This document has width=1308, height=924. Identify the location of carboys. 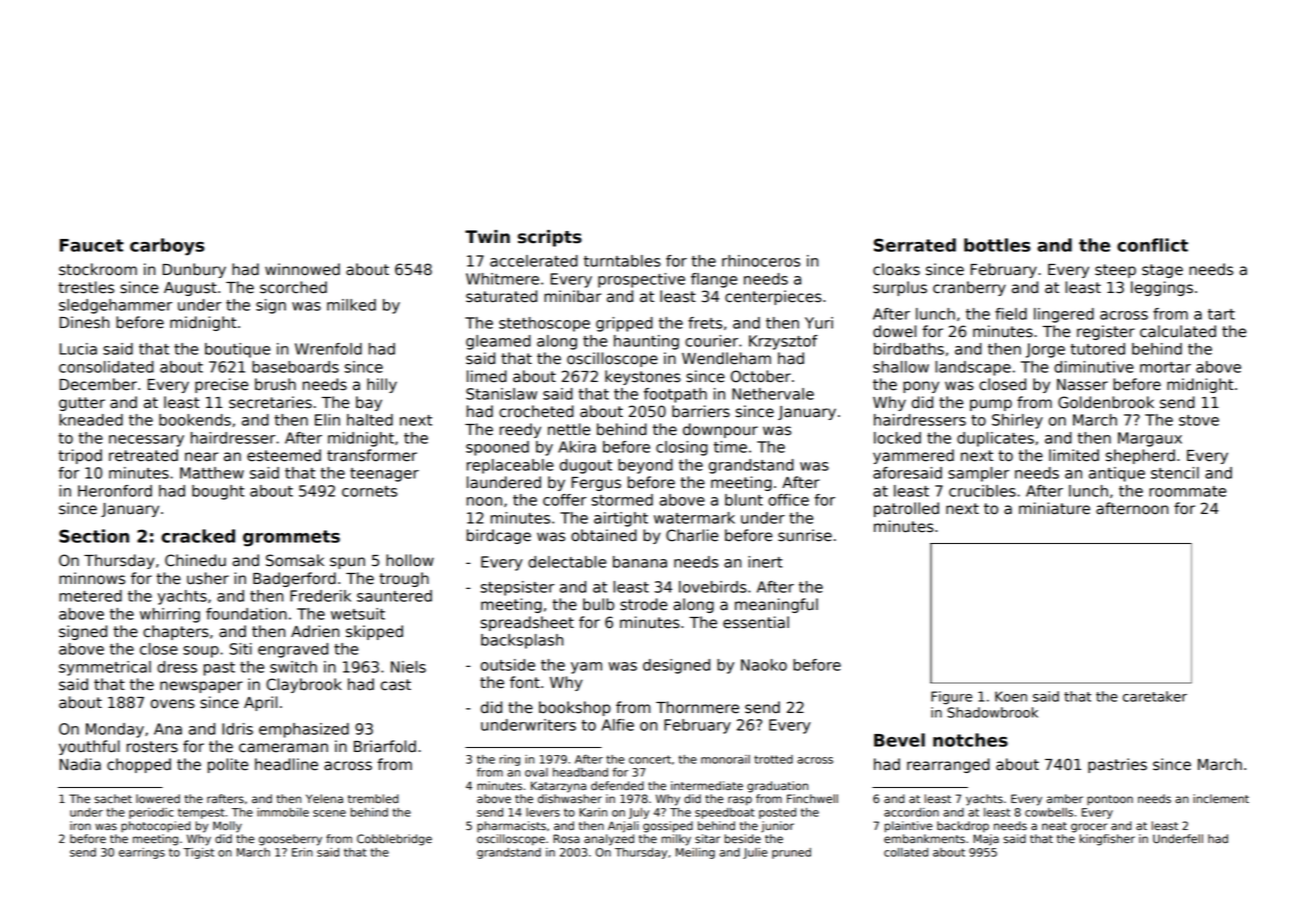
(167, 247).
